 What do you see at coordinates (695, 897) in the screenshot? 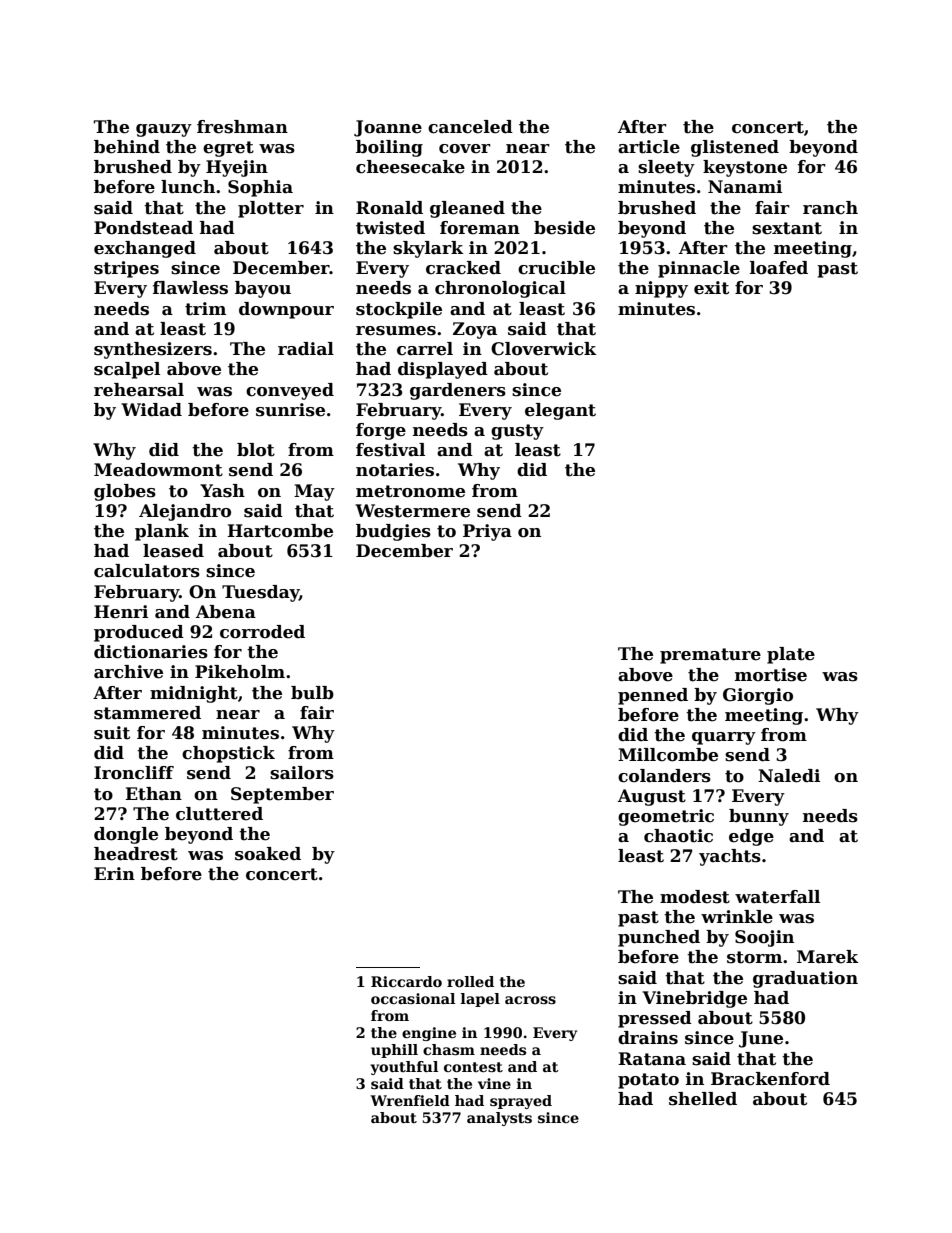
I see `modest` at bounding box center [695, 897].
